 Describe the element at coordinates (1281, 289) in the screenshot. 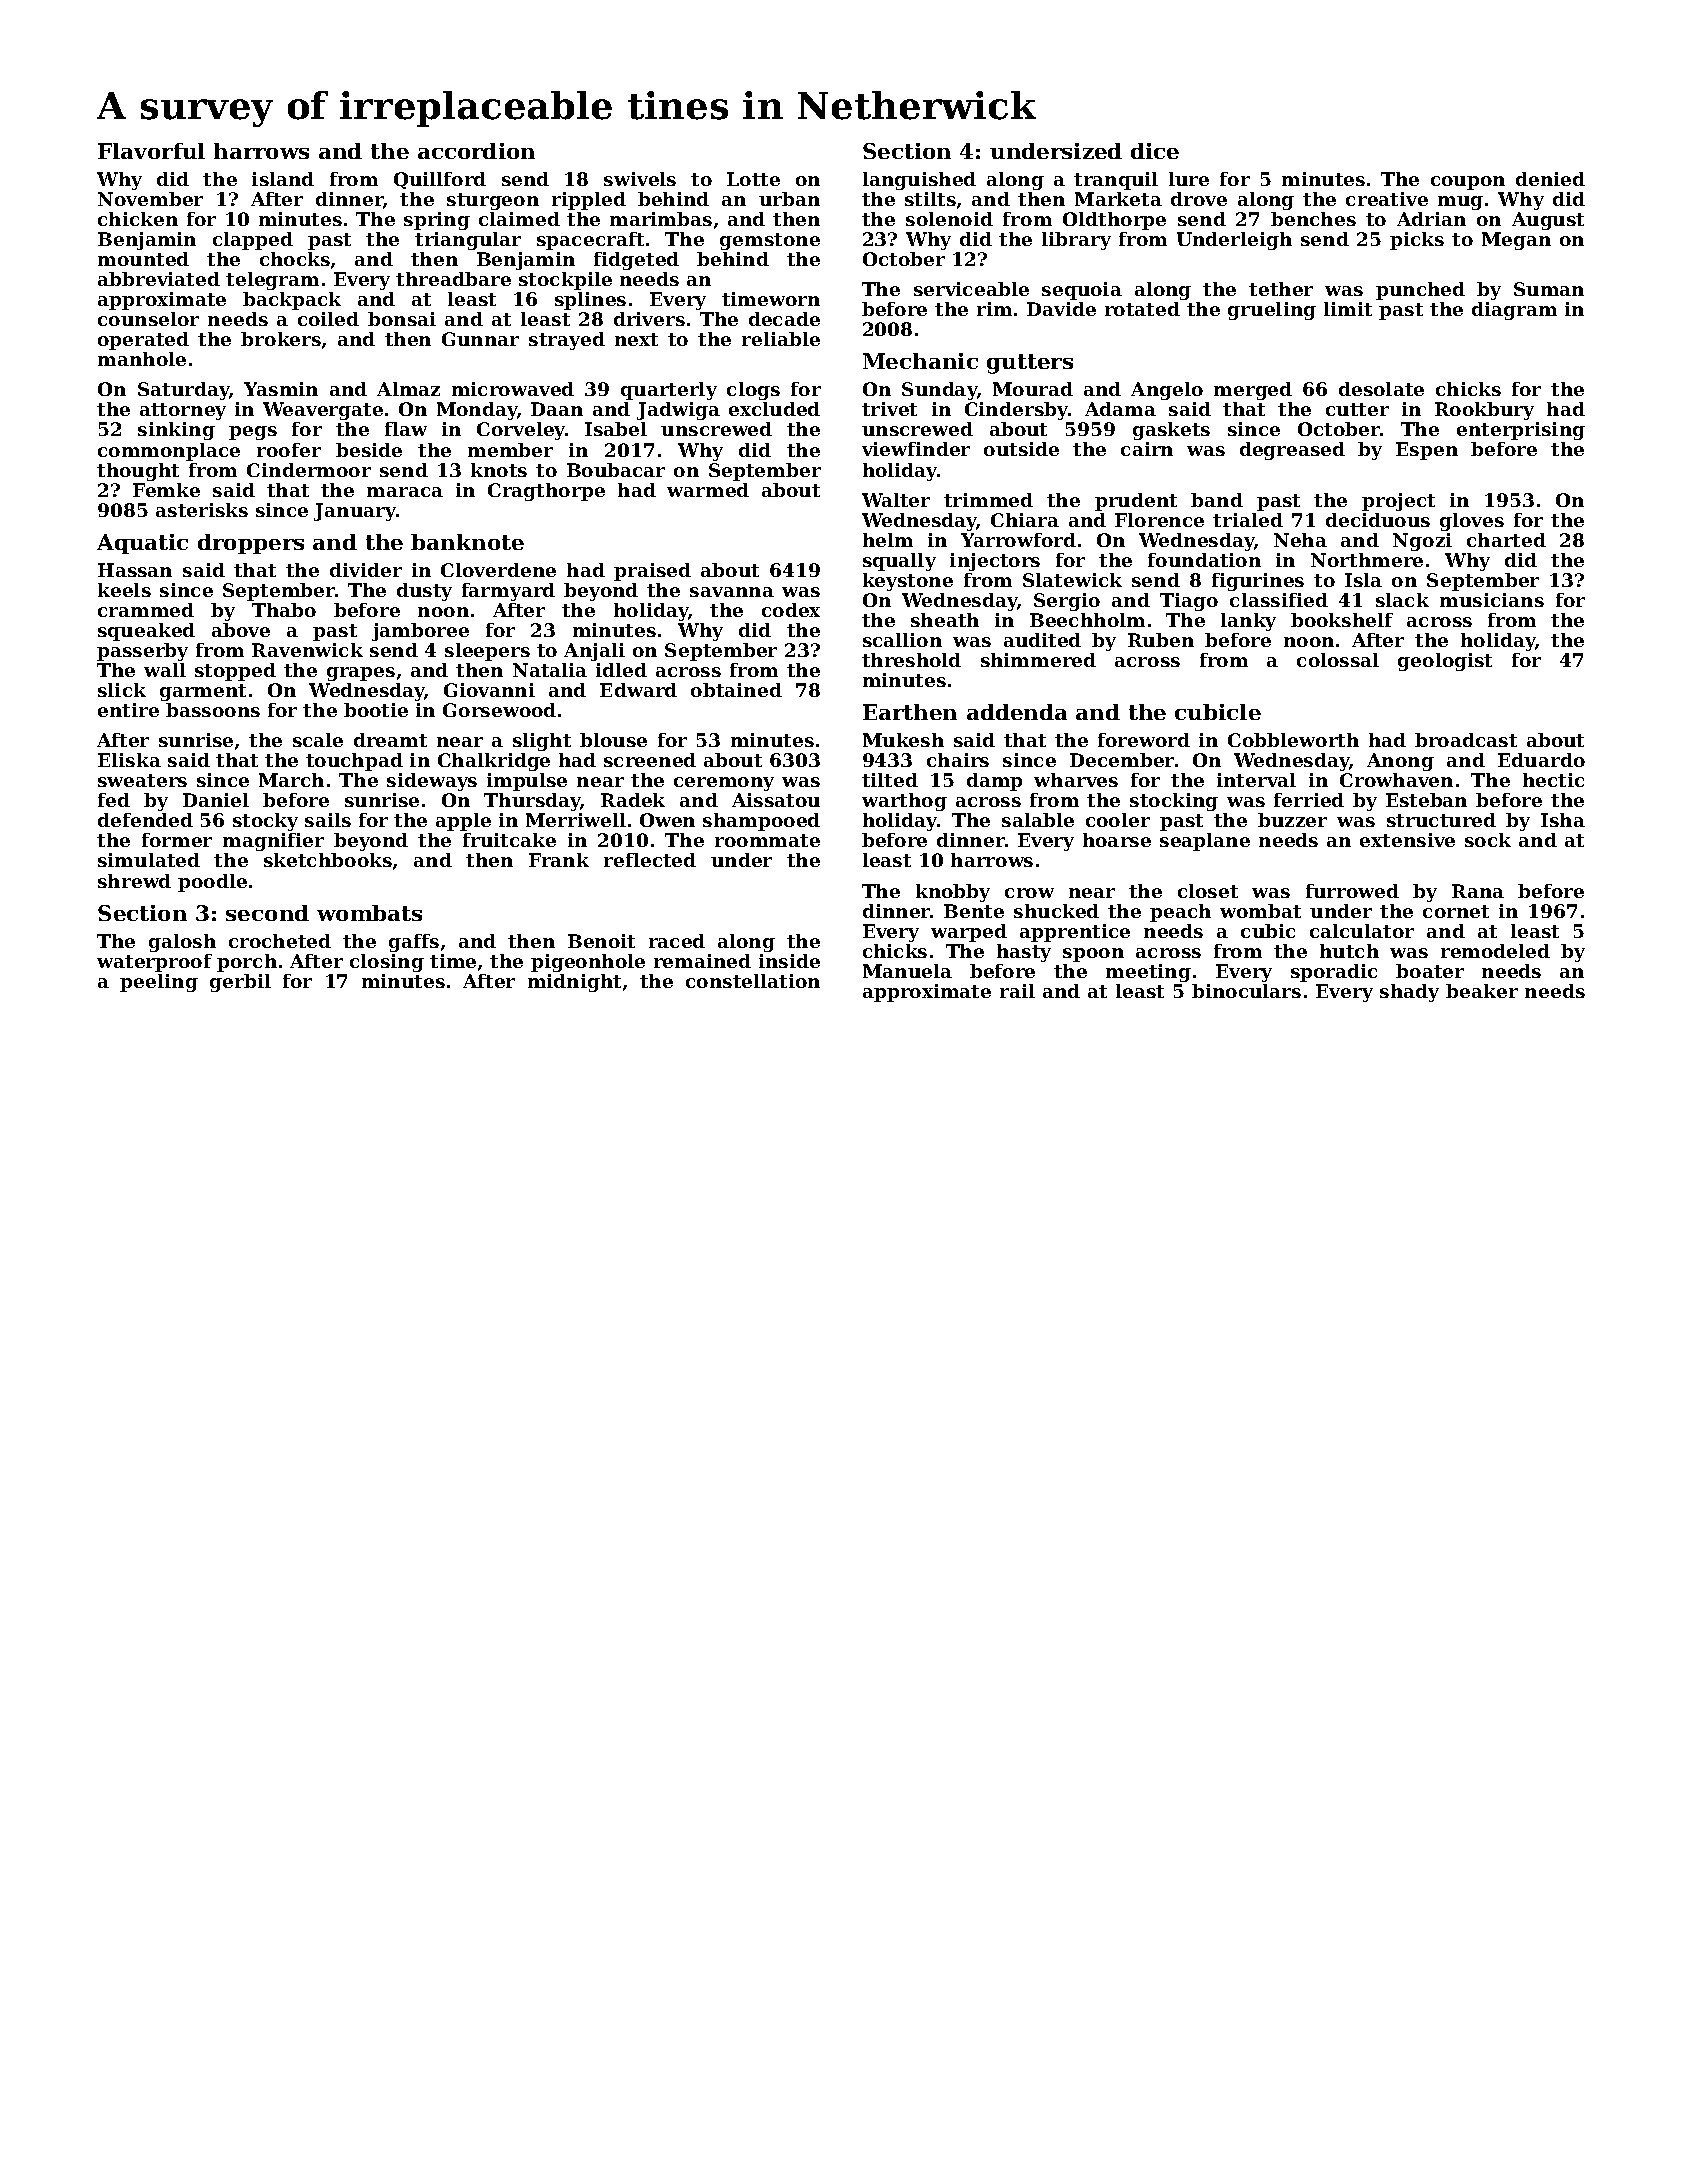

I see `tether` at that location.
